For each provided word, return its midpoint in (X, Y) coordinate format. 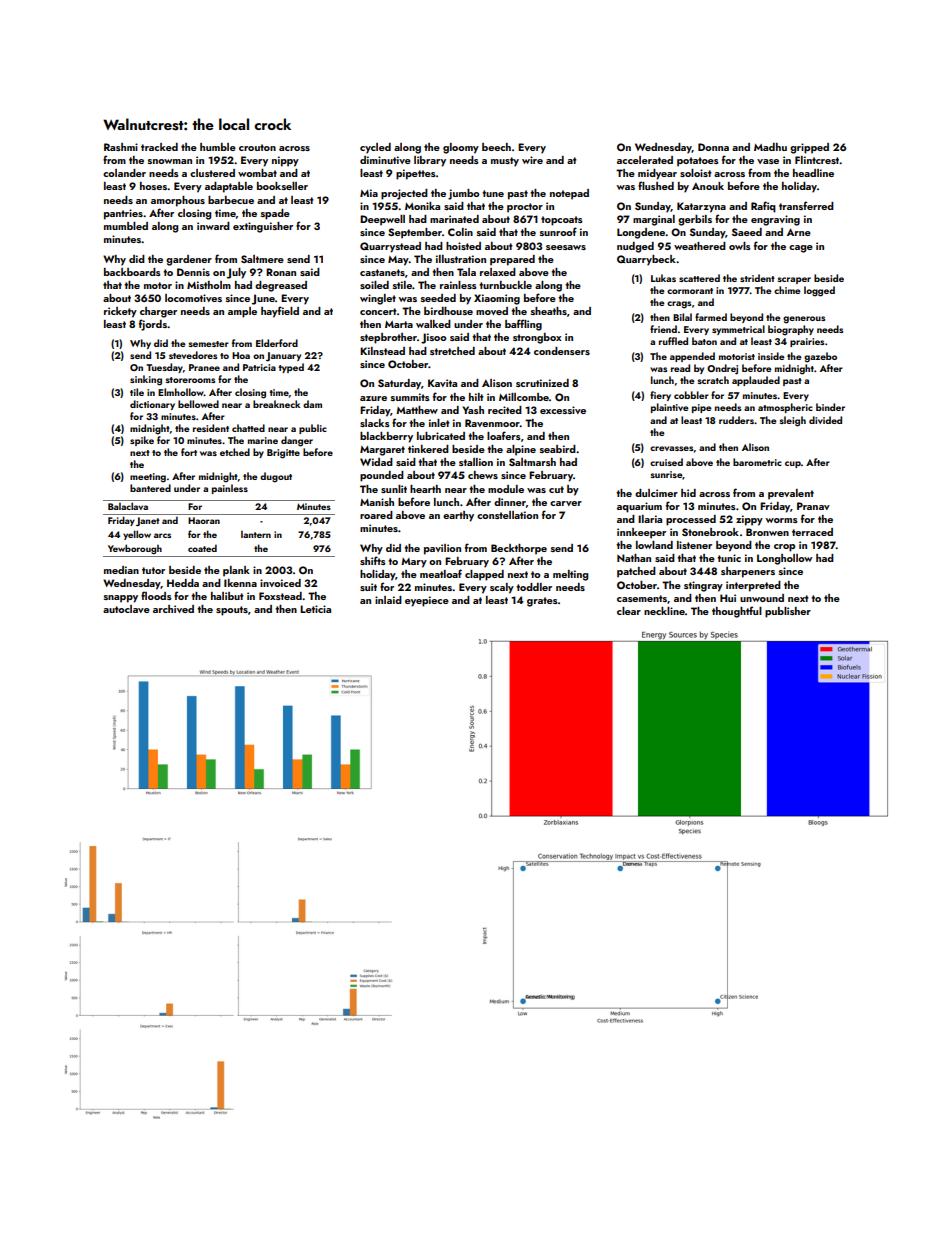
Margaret (382, 451)
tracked (159, 147)
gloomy (461, 148)
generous (804, 320)
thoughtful (737, 612)
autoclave (126, 609)
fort (189, 452)
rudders (736, 420)
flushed (656, 185)
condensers (562, 351)
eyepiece (427, 601)
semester (208, 344)
